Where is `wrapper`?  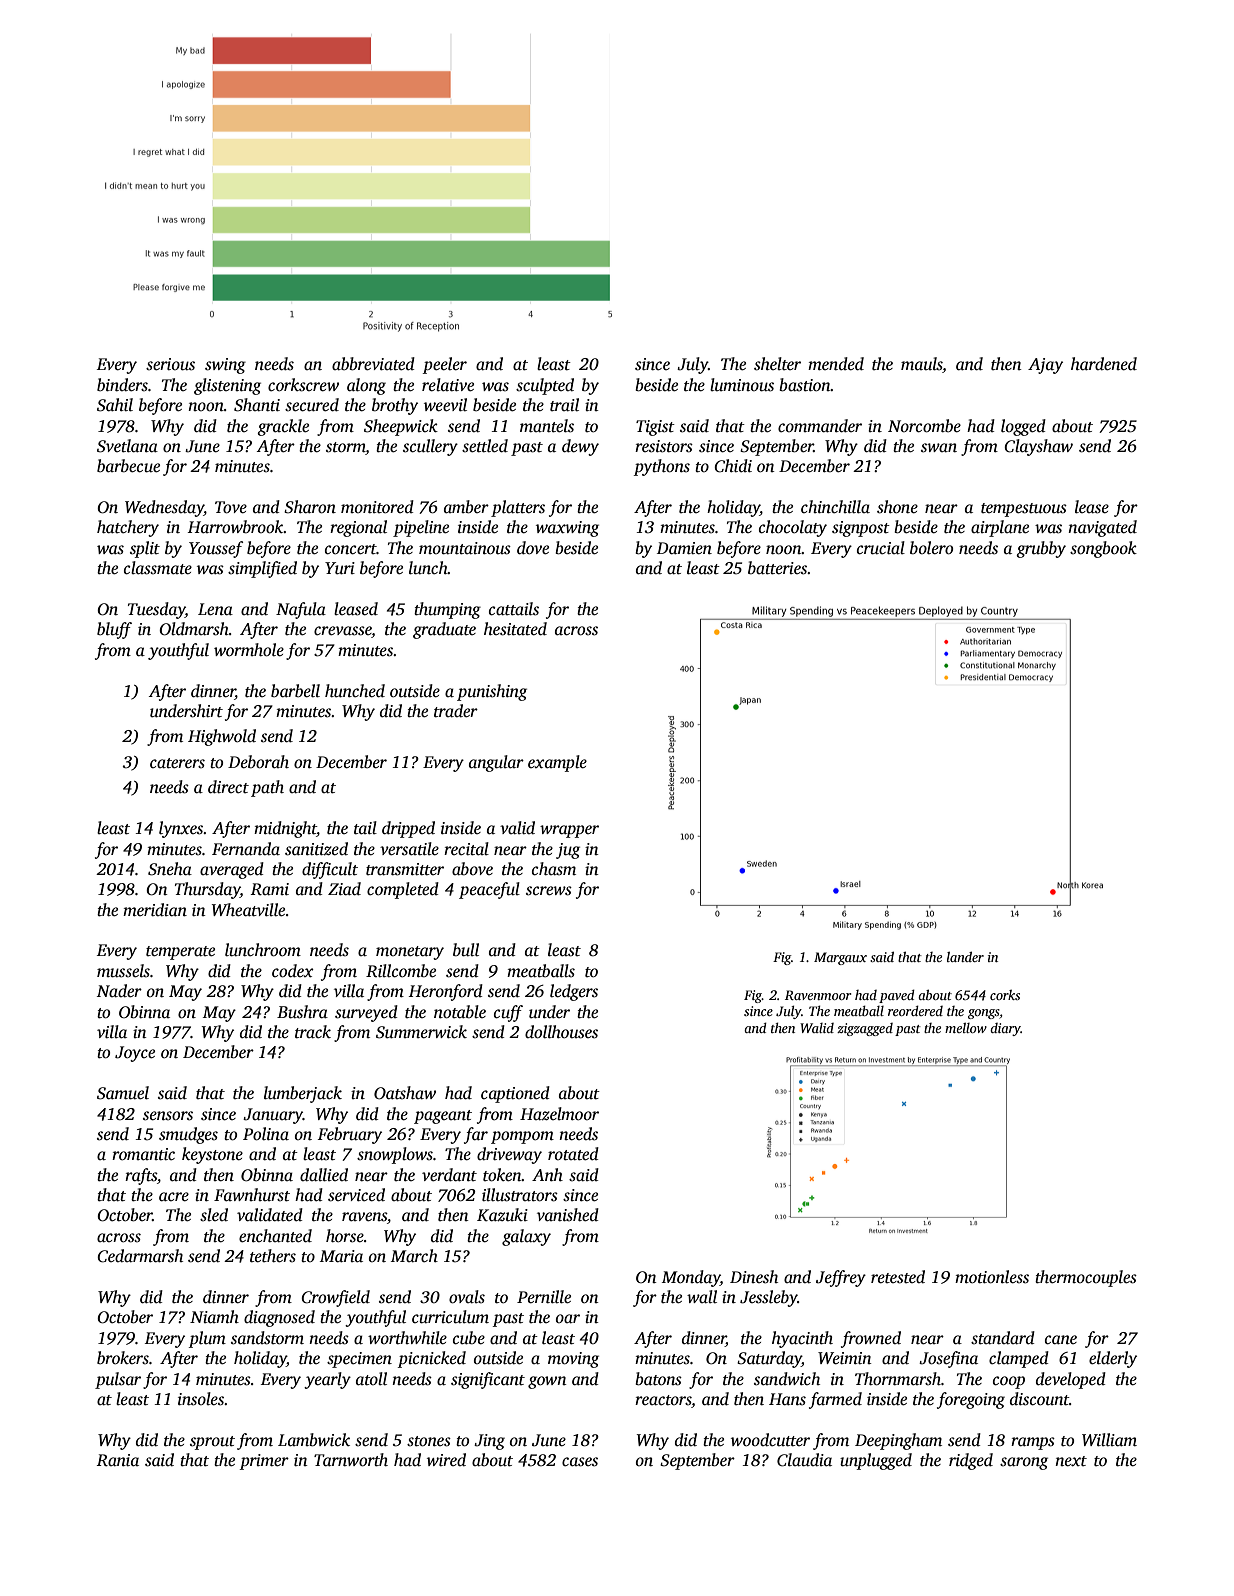
wrapper is located at coordinates (569, 831).
